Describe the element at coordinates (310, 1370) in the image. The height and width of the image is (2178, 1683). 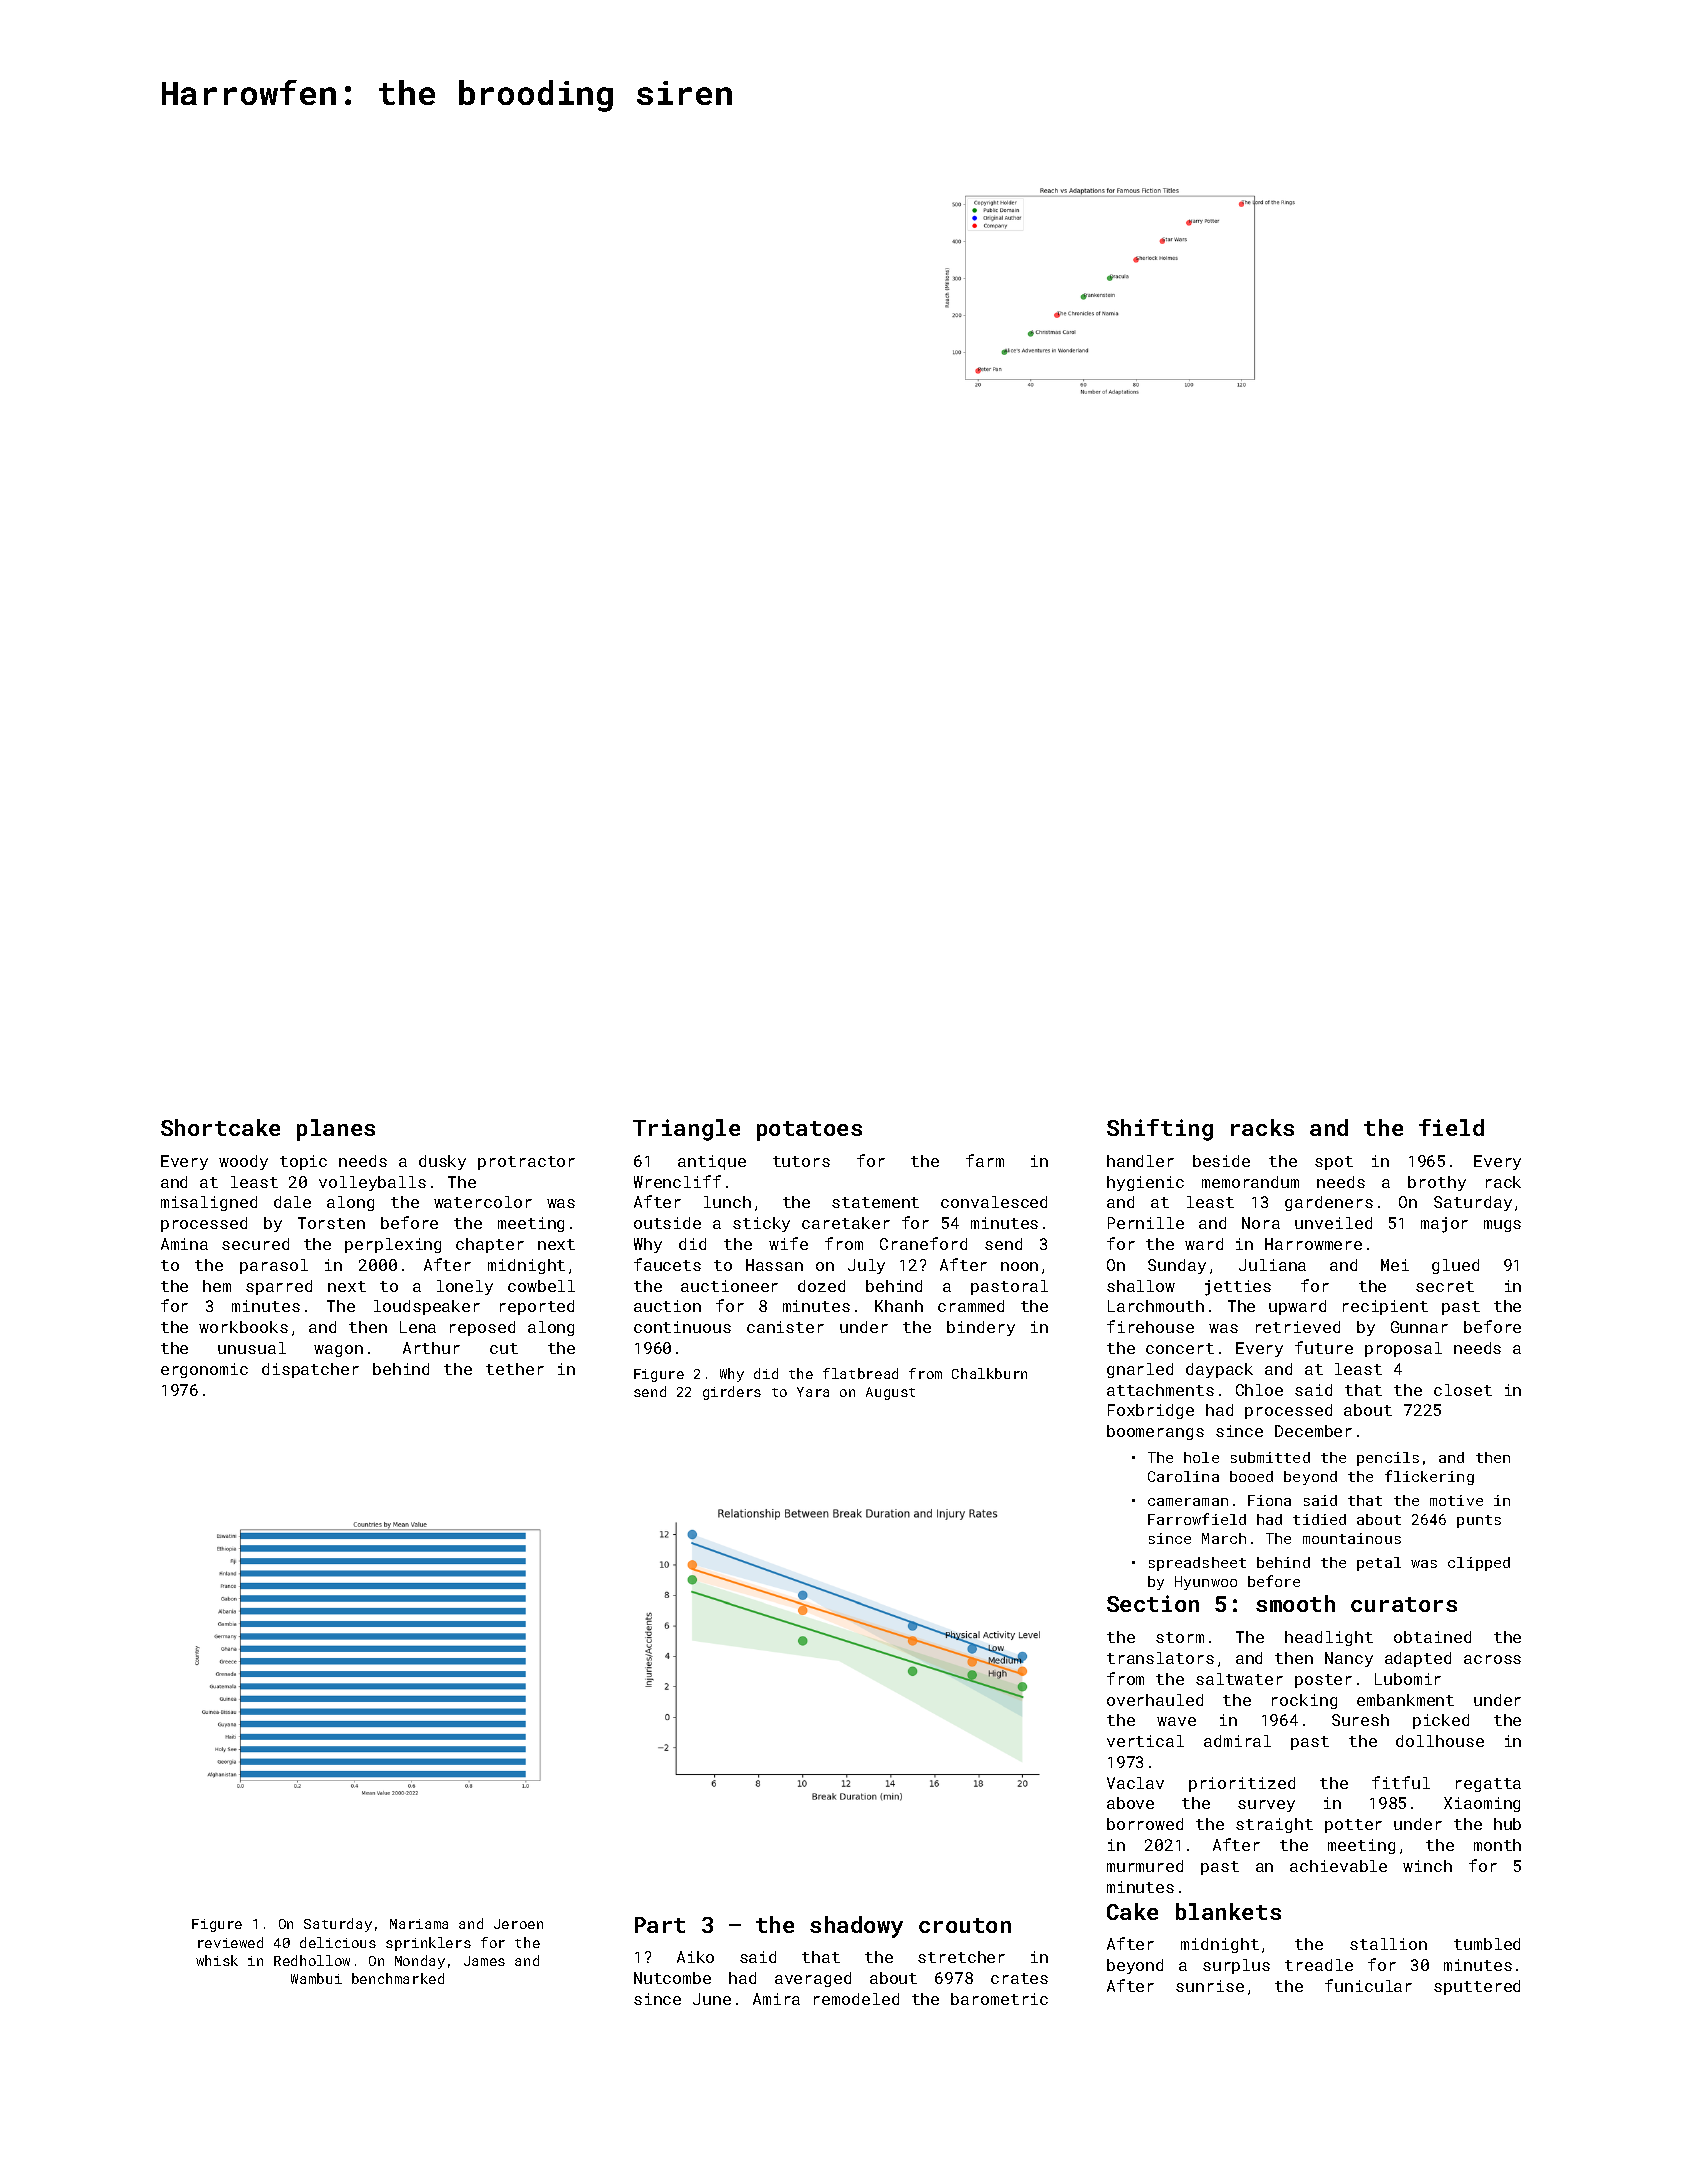
I see `dispatcher` at that location.
